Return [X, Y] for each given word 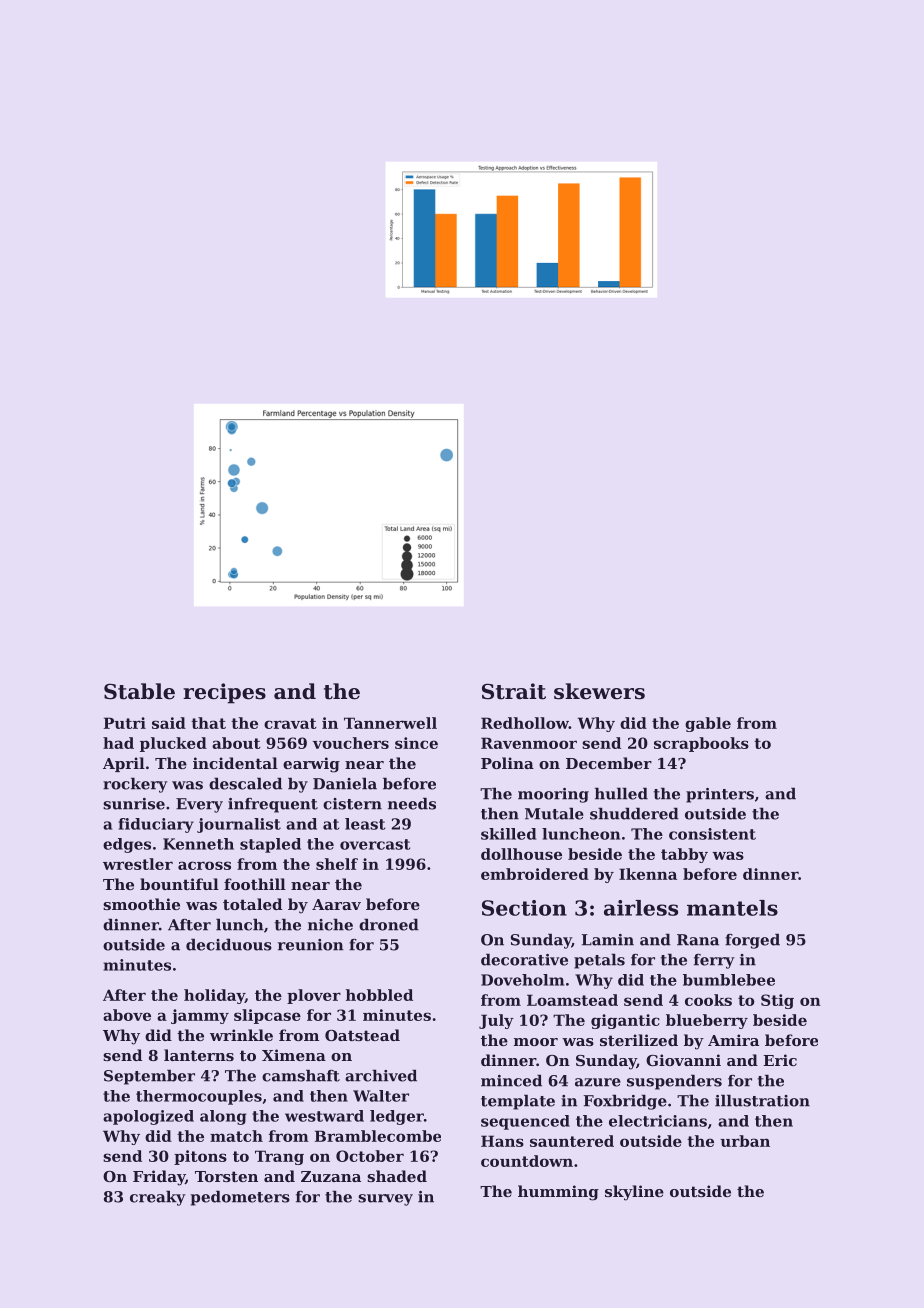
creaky [157, 1198]
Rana [698, 940]
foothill [255, 884]
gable [708, 724]
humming [558, 1193]
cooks [708, 1000]
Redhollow [525, 723]
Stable [139, 691]
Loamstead [572, 1000]
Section [524, 908]
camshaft [301, 1075]
